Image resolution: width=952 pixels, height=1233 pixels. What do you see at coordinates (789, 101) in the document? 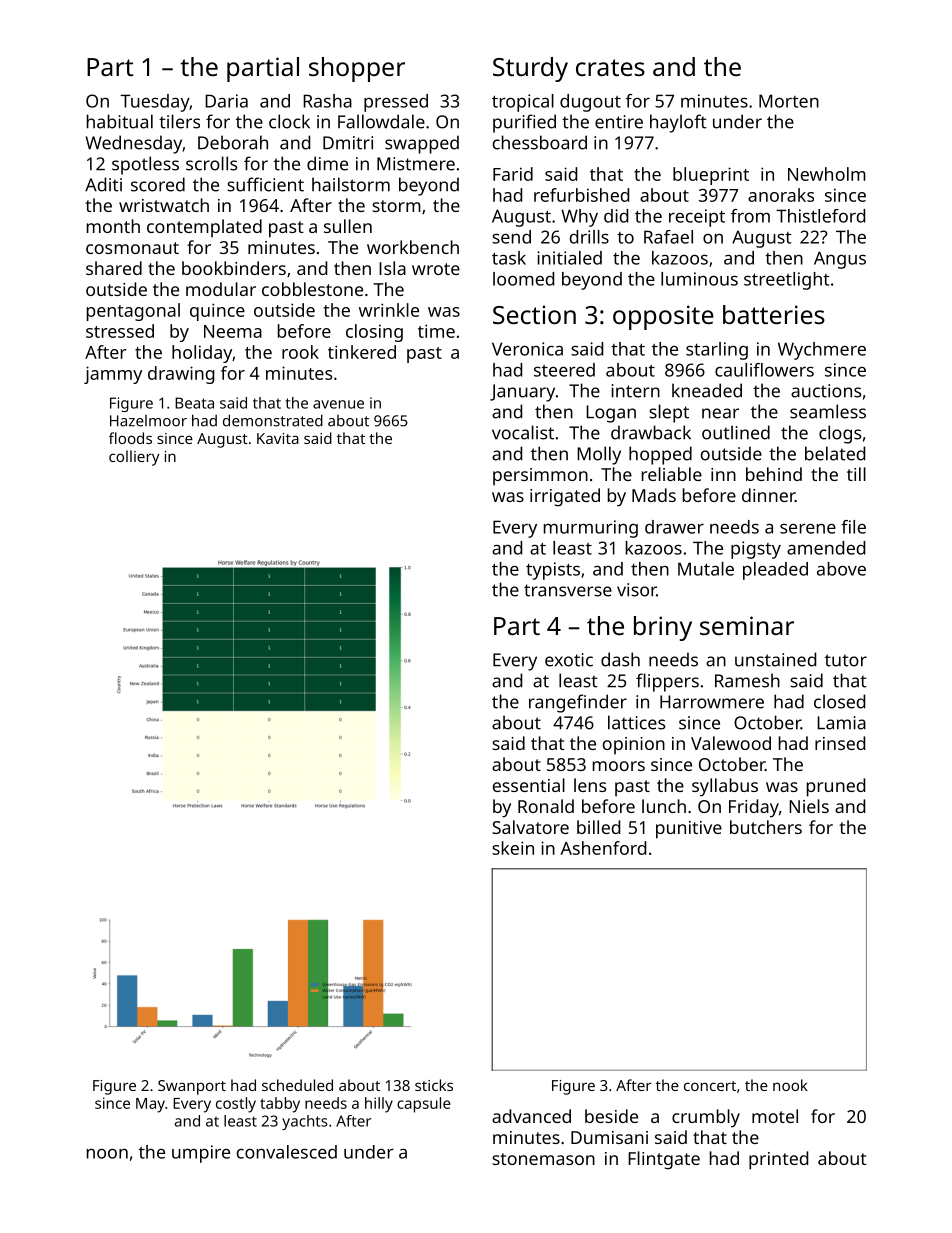
I see `Morten` at bounding box center [789, 101].
